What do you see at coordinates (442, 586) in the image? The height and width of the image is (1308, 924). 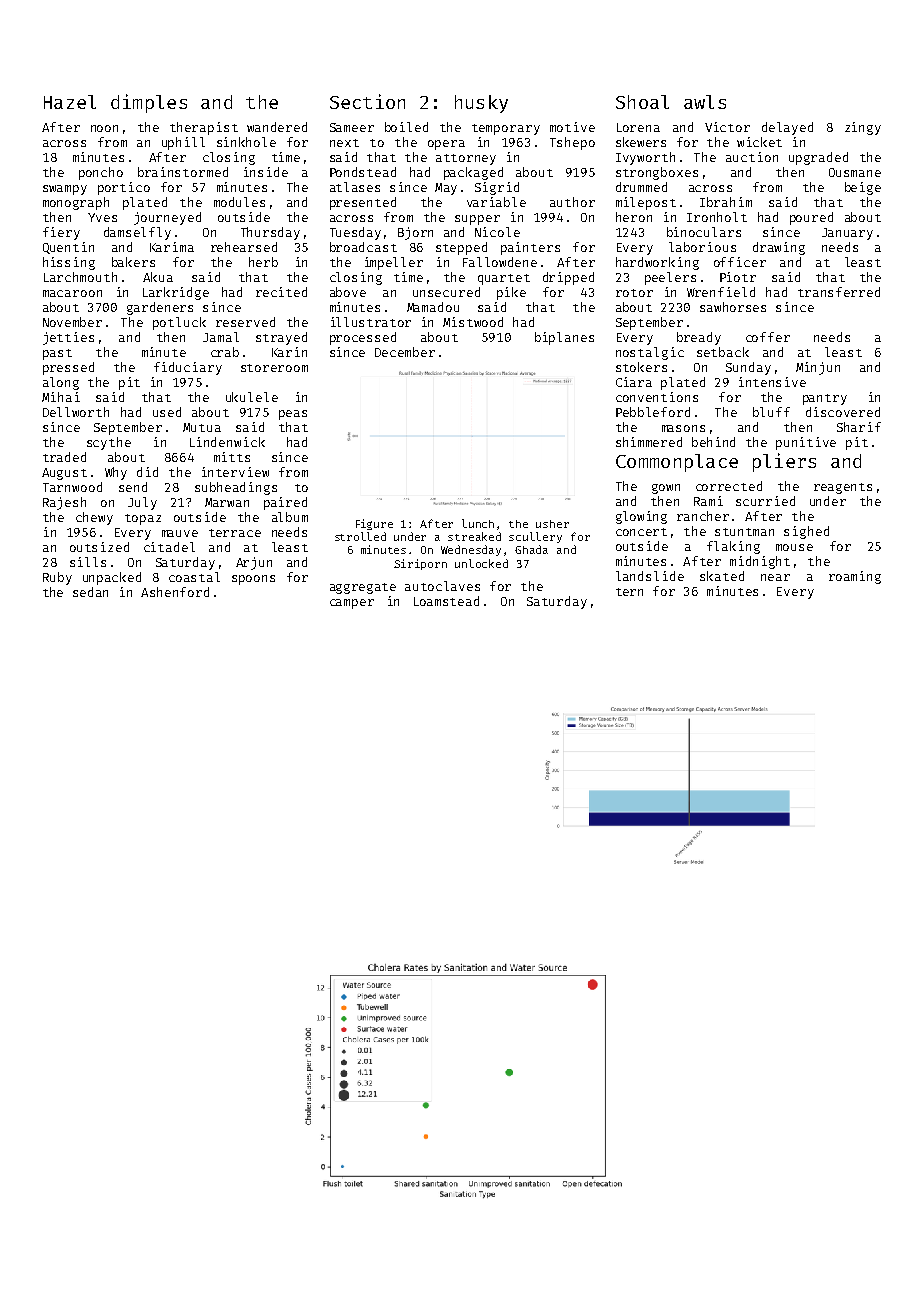 I see `autoclaves` at bounding box center [442, 586].
